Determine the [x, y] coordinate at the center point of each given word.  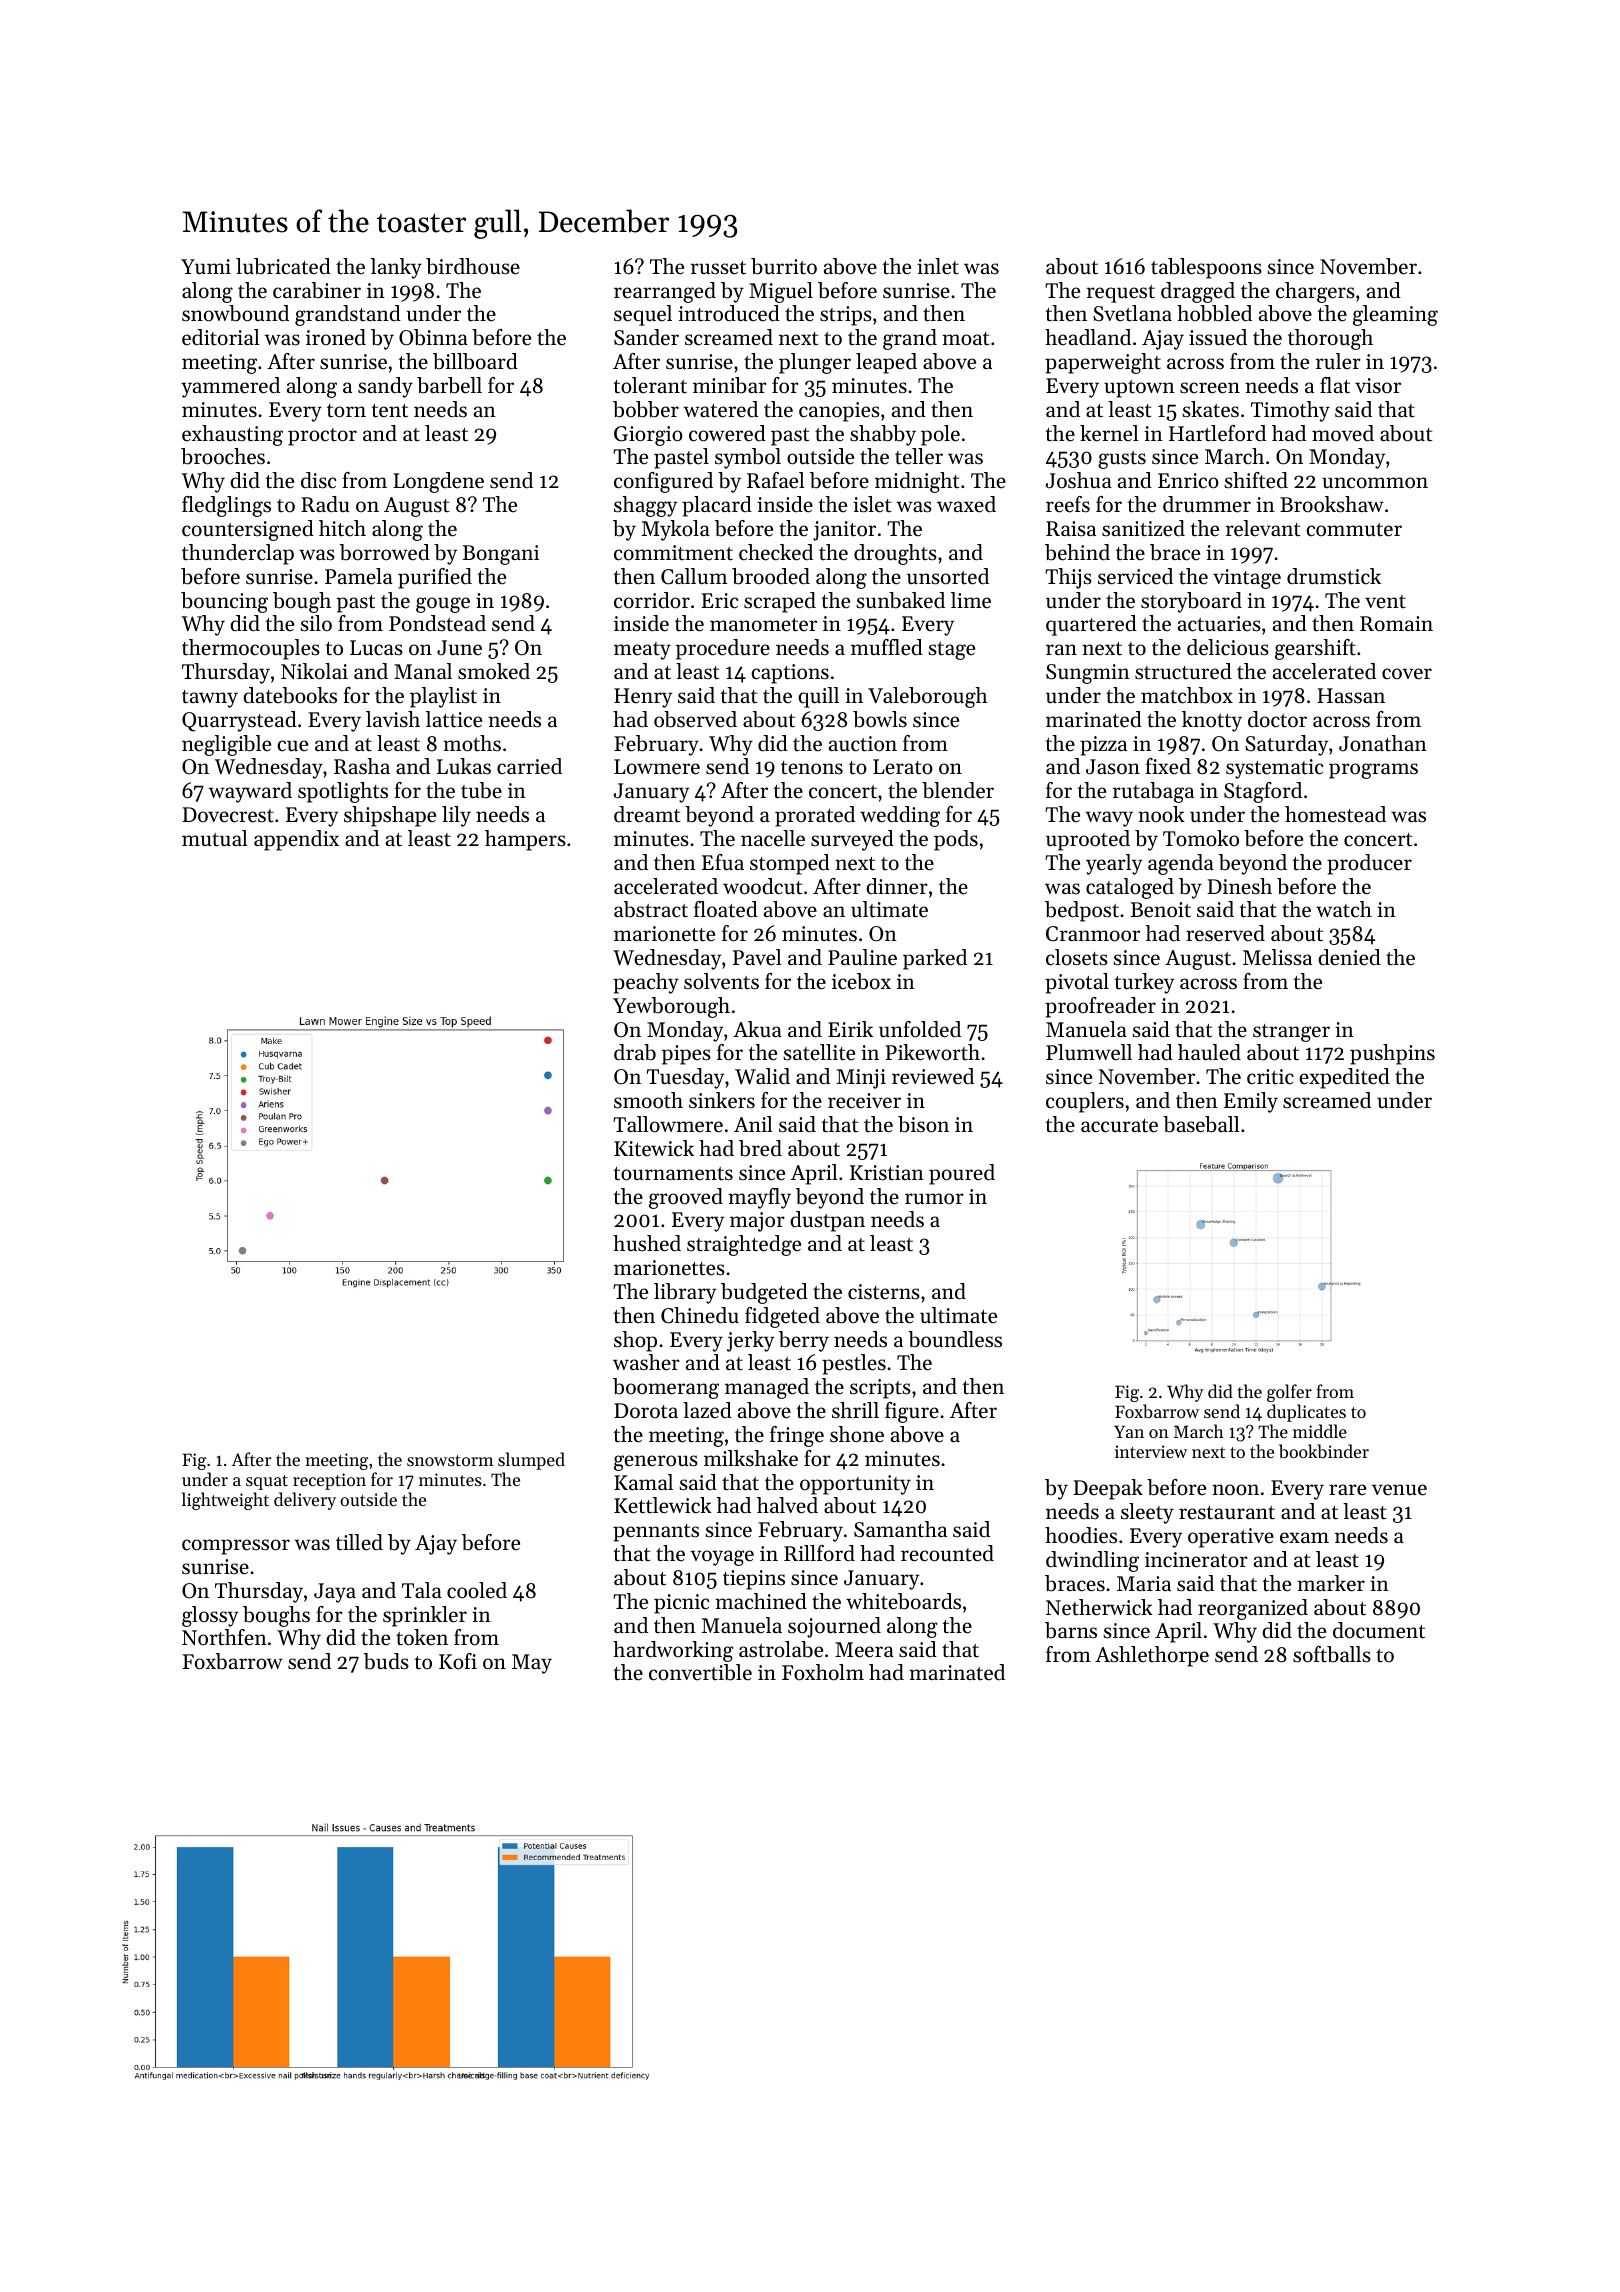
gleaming [1395, 315]
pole [940, 435]
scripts [880, 1389]
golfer [1289, 1393]
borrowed [385, 552]
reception [329, 1481]
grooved [686, 1198]
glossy [210, 1616]
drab [635, 1052]
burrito [784, 266]
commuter [1354, 530]
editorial [221, 337]
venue [1399, 1490]
